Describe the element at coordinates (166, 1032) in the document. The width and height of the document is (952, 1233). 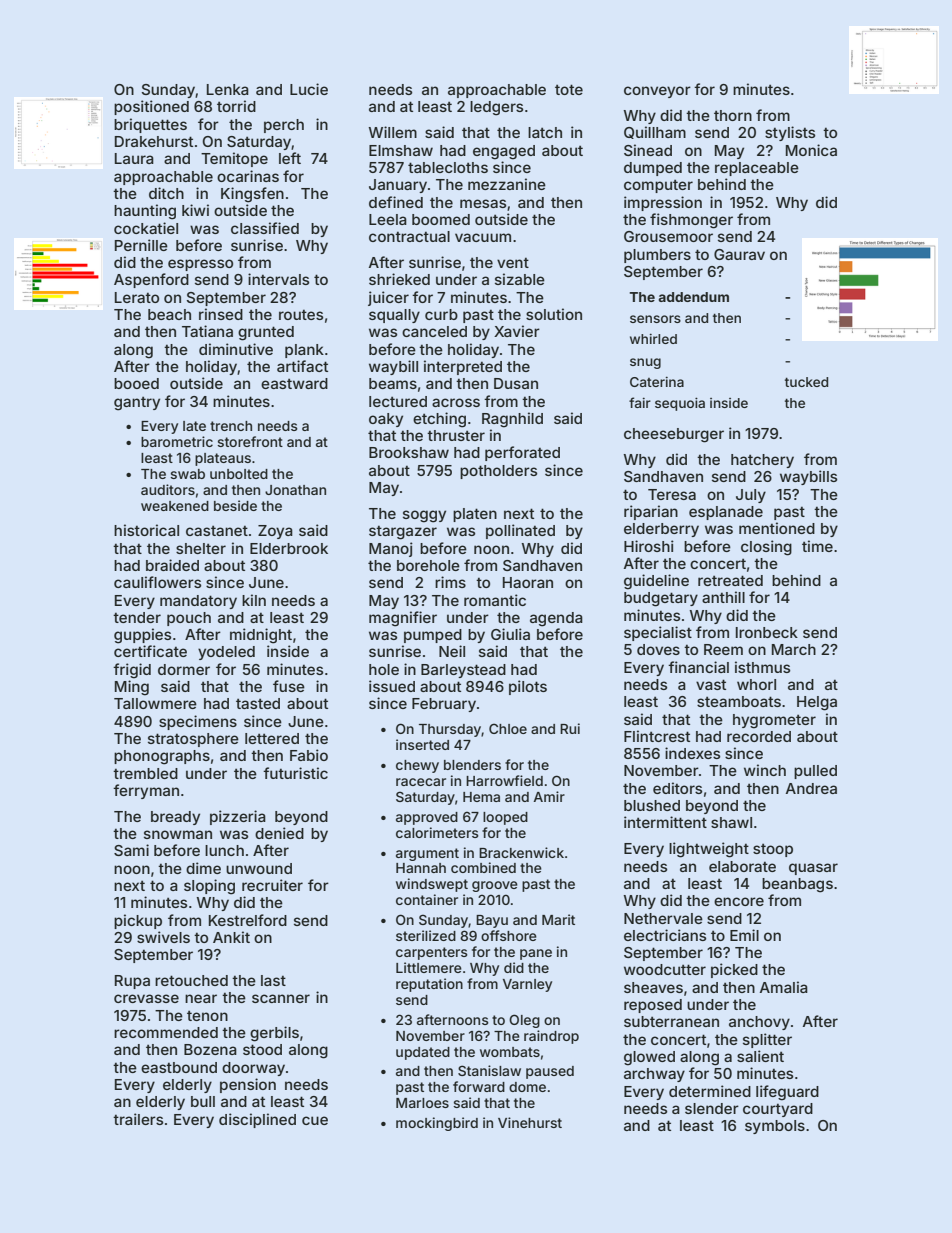
I see `recommended` at that location.
